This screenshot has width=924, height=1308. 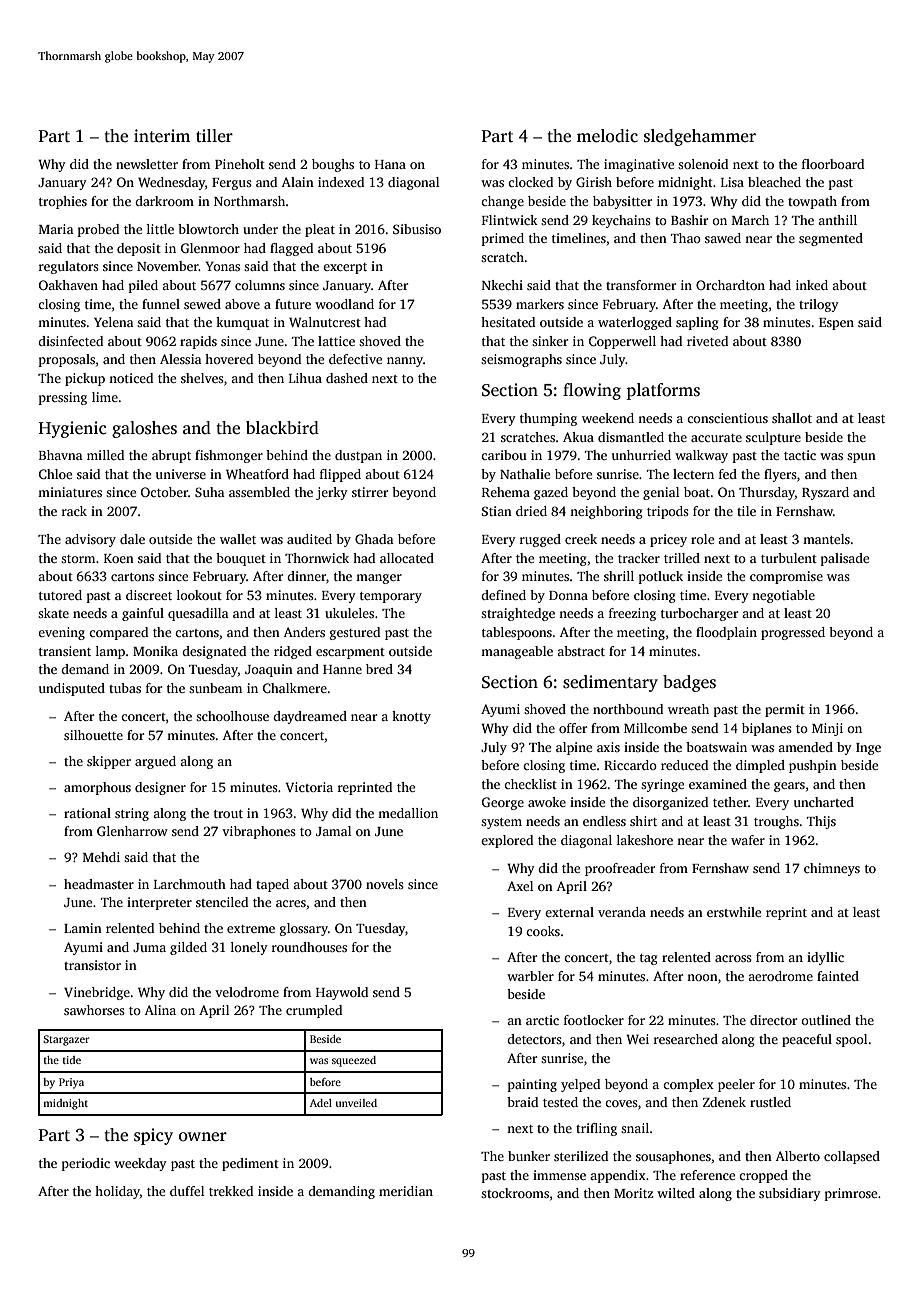 I want to click on clocked, so click(x=530, y=182).
